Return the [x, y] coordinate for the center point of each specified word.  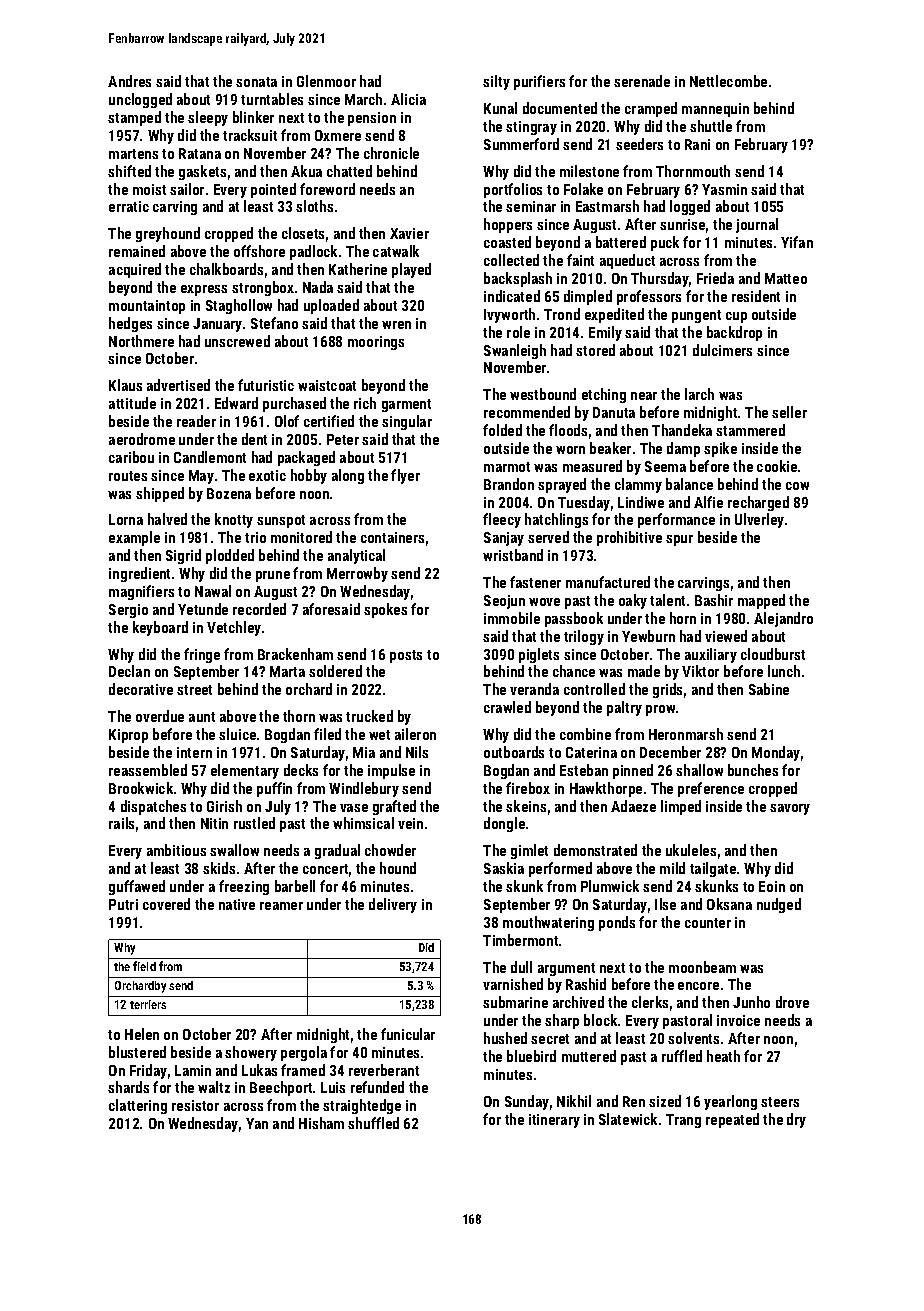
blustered [137, 1052]
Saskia [504, 868]
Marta [287, 671]
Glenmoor [326, 81]
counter [708, 923]
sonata [256, 82]
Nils [417, 752]
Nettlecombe [728, 81]
